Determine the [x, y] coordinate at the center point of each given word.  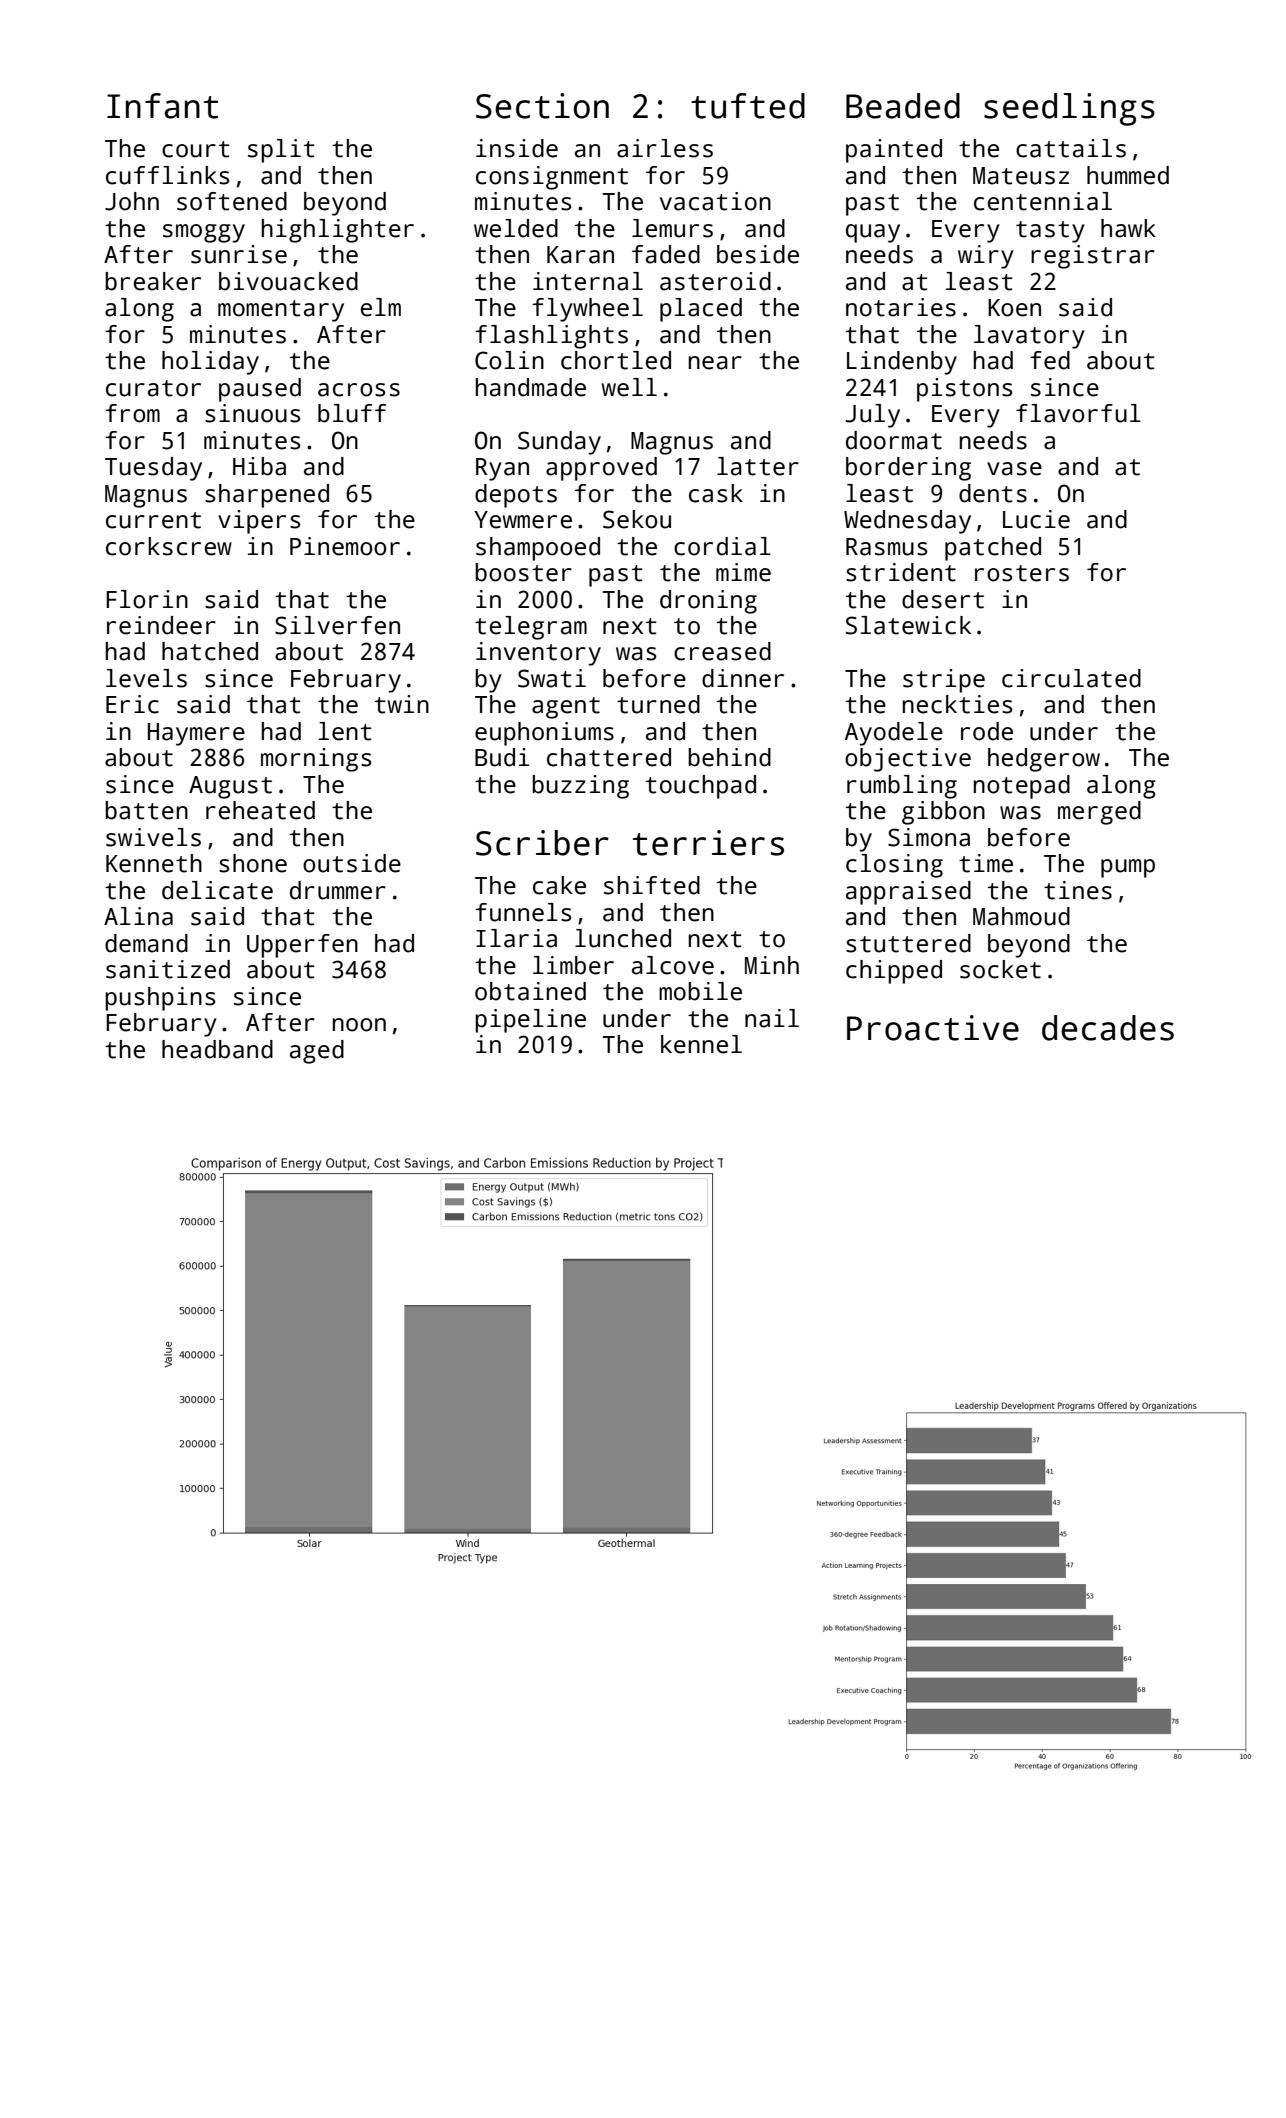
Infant [162, 106]
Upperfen [302, 946]
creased [722, 651]
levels [146, 678]
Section [542, 106]
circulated [1071, 678]
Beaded [903, 106]
